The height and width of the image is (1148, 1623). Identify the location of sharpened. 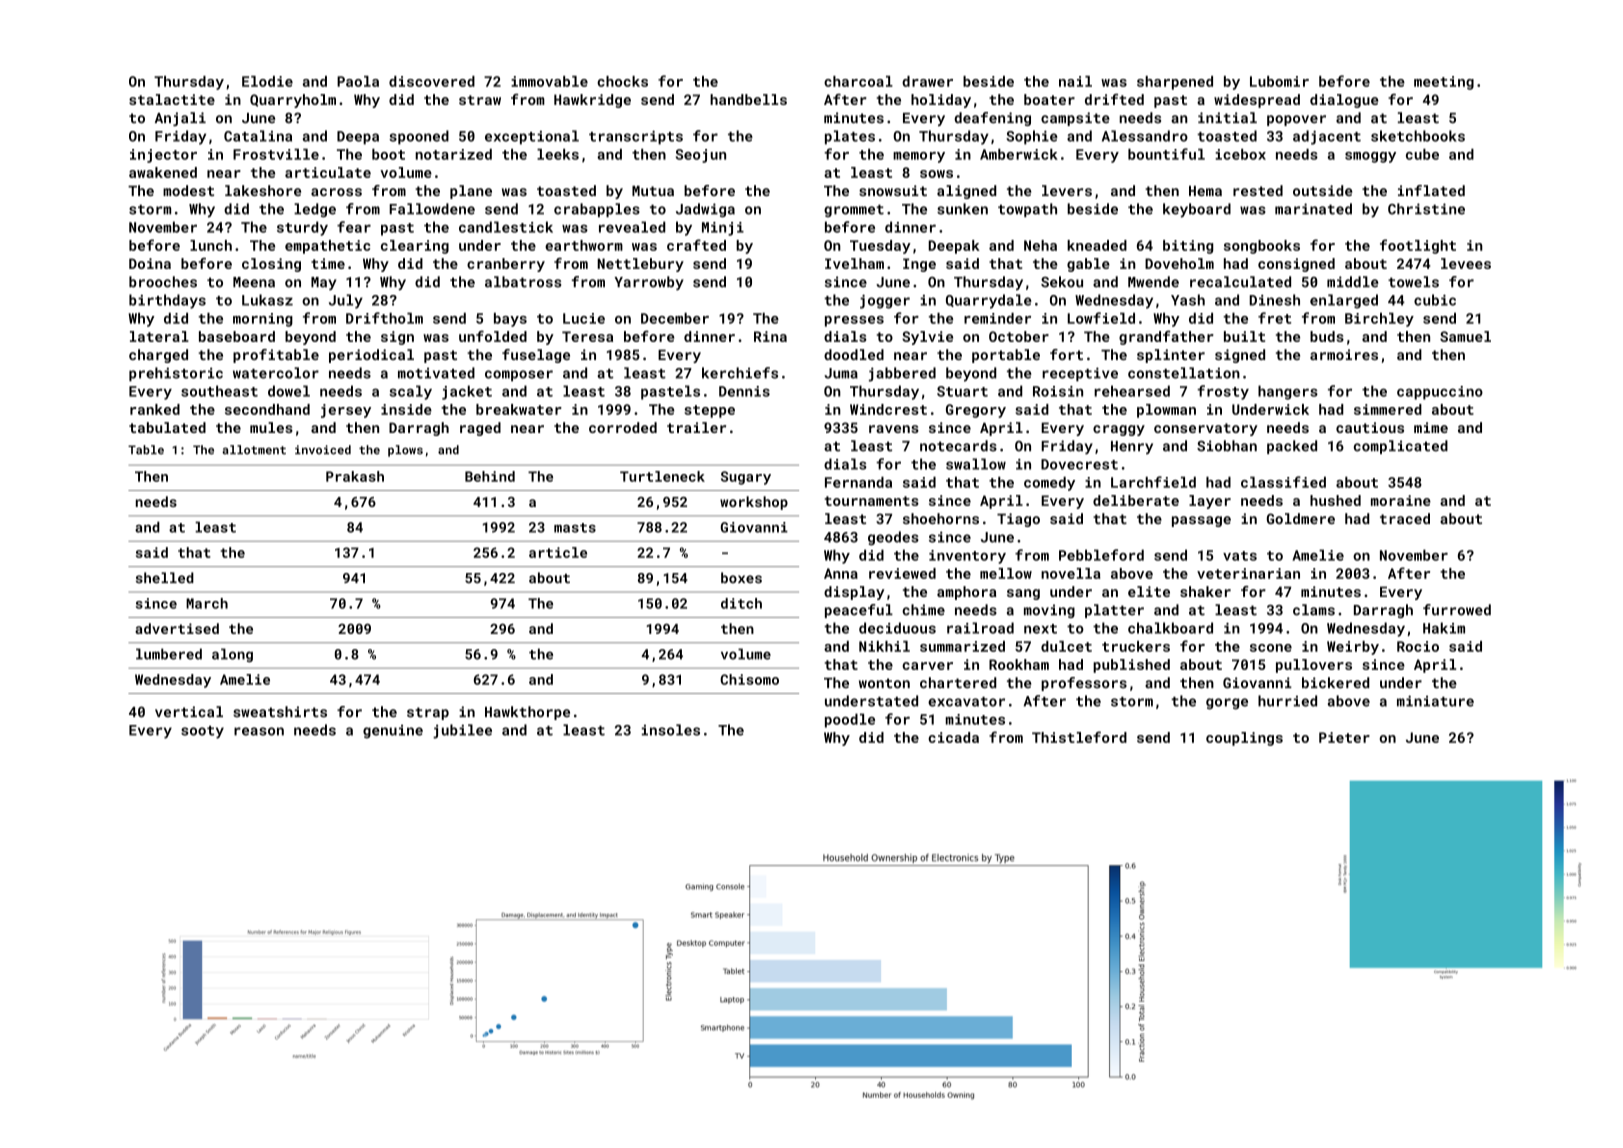
(1175, 83).
